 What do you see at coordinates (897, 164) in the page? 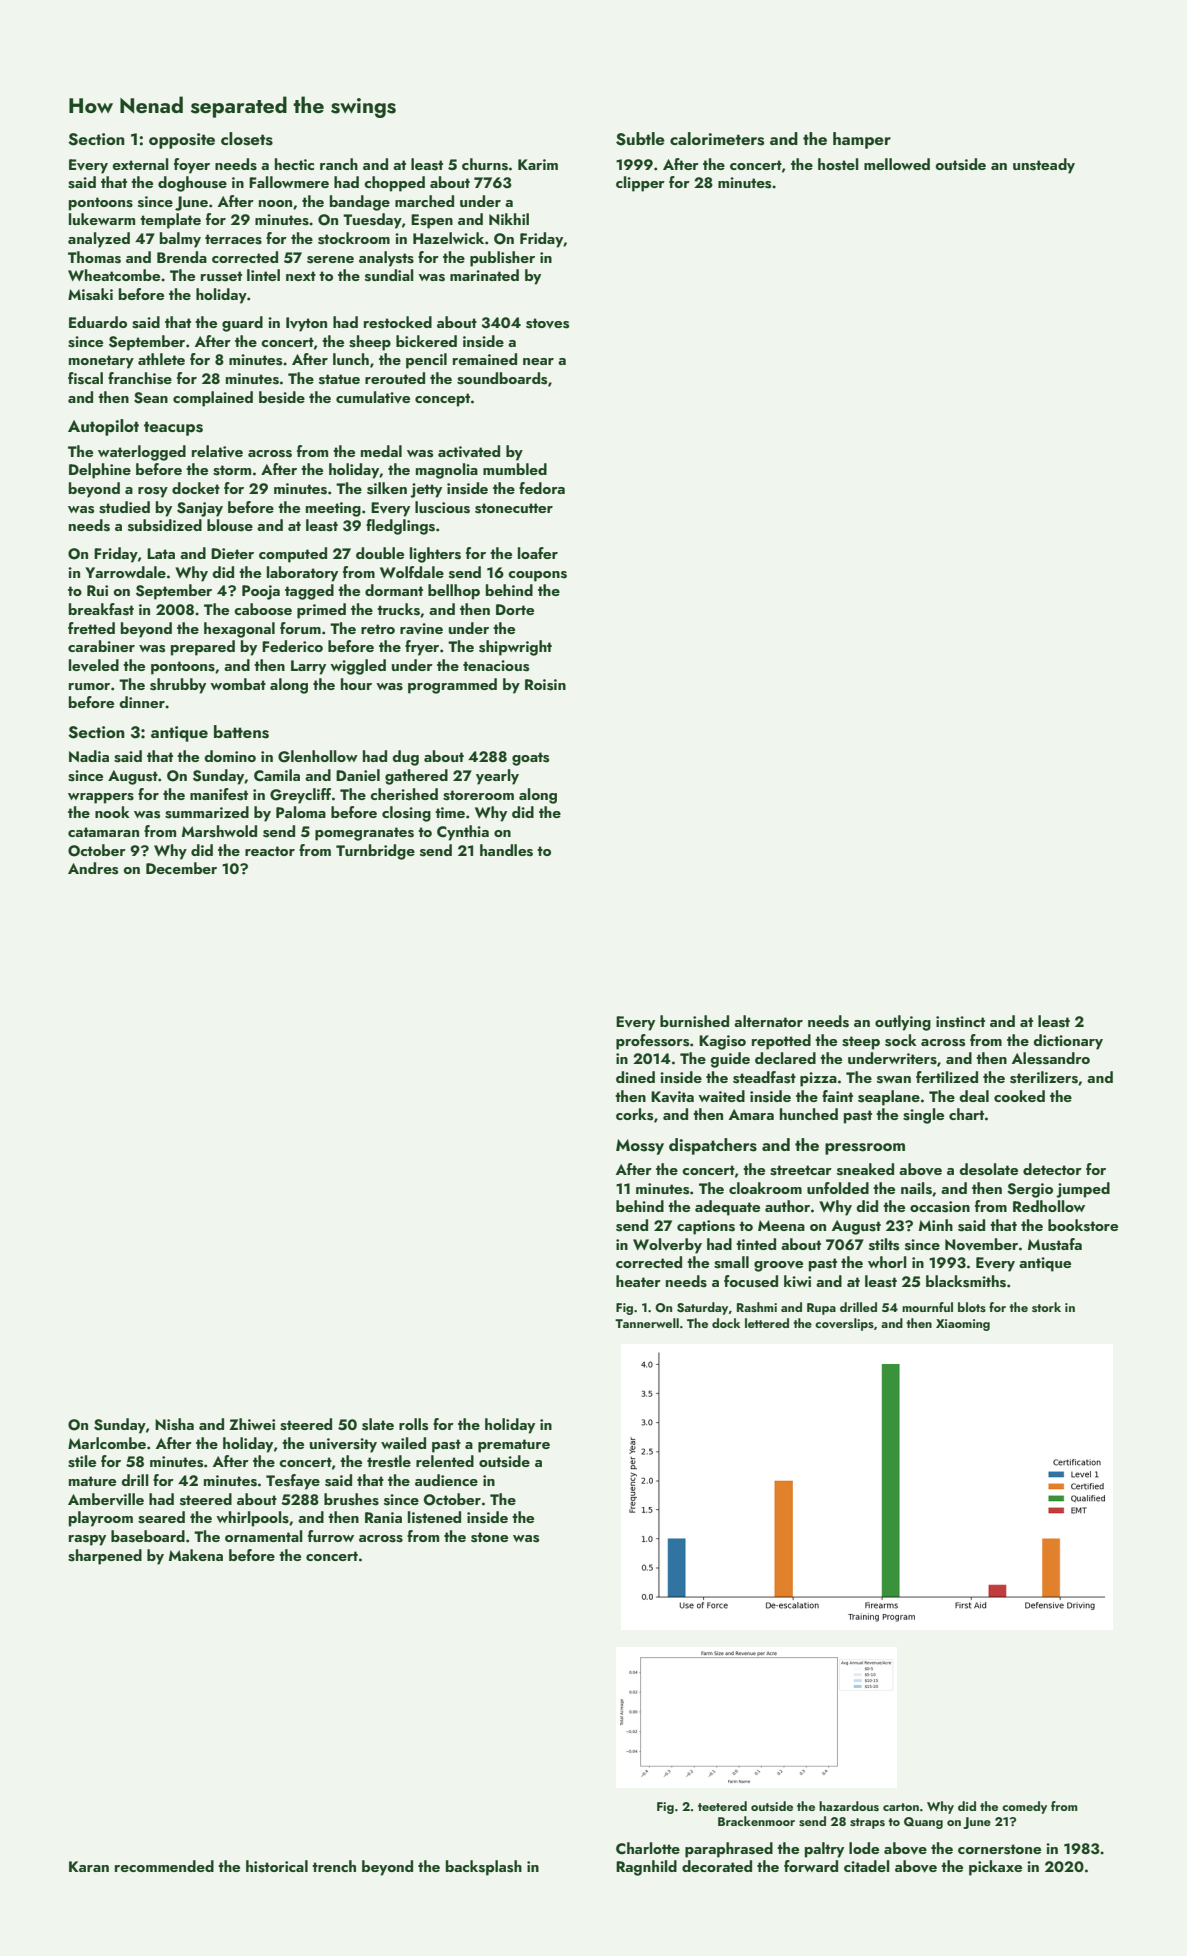
I see `mellowed` at bounding box center [897, 164].
